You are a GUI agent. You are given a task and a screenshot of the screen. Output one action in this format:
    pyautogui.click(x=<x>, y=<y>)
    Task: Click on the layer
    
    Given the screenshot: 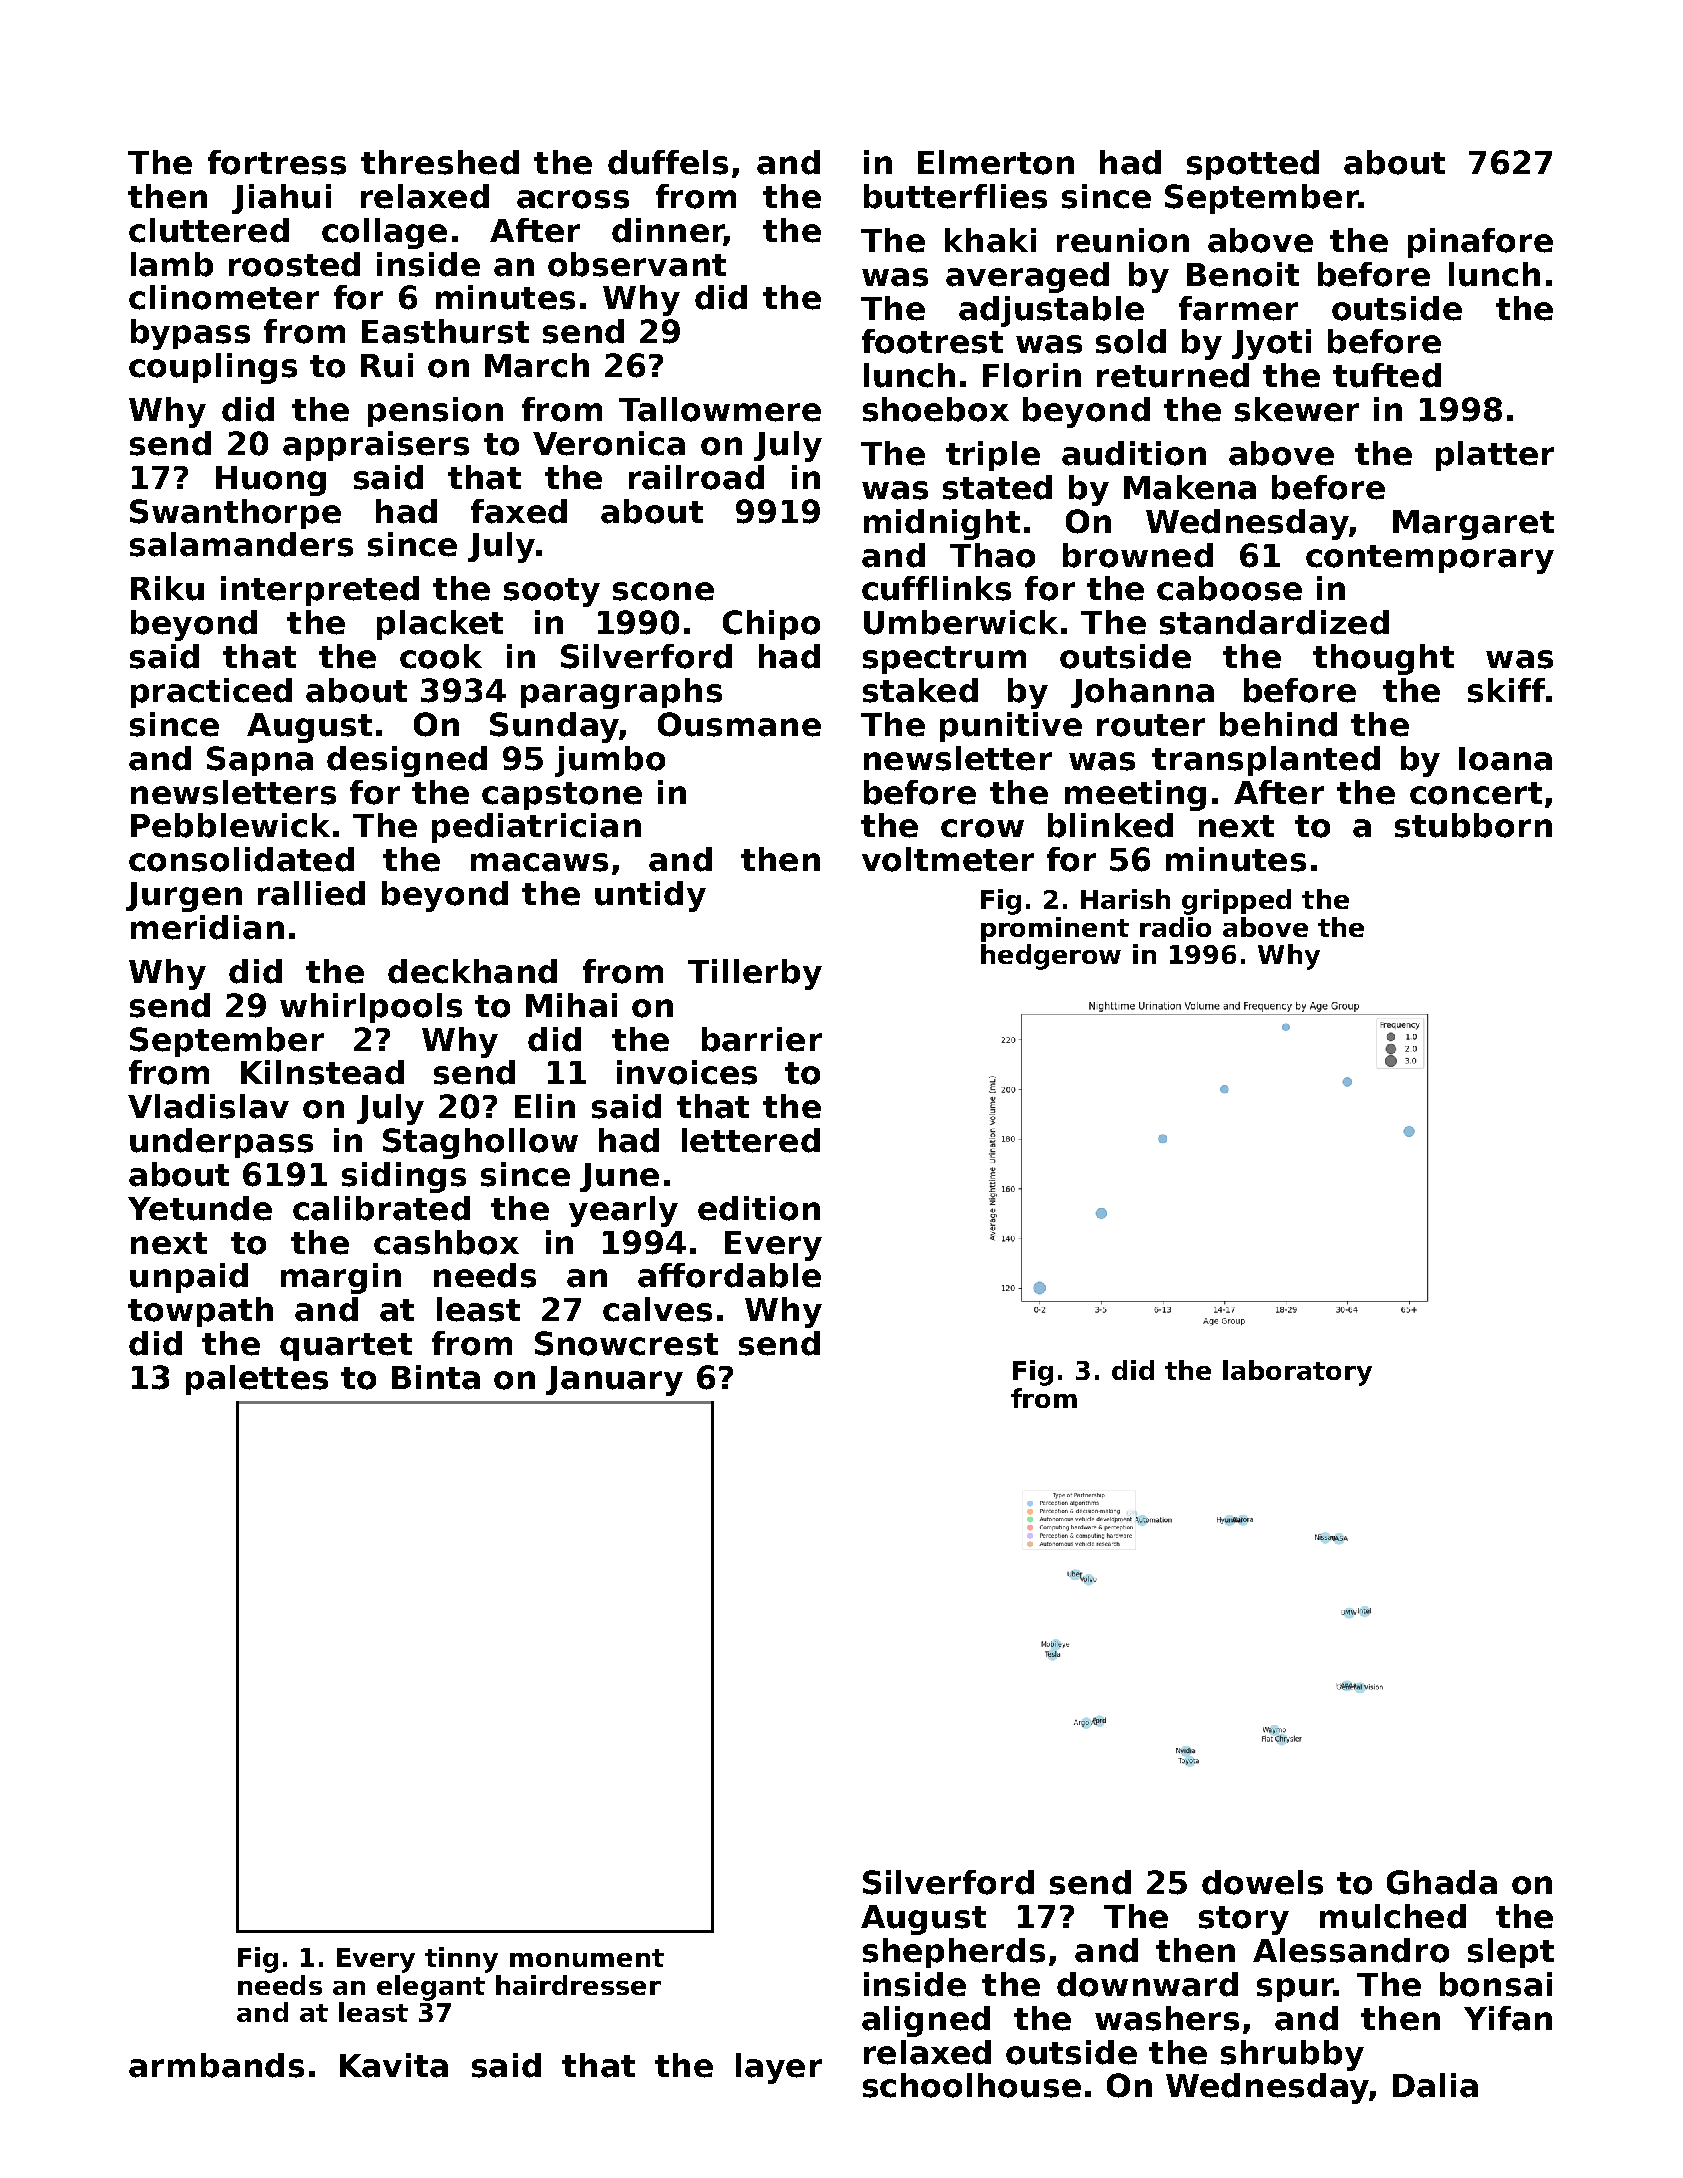 What is the action you would take?
    pyautogui.click(x=779, y=2068)
